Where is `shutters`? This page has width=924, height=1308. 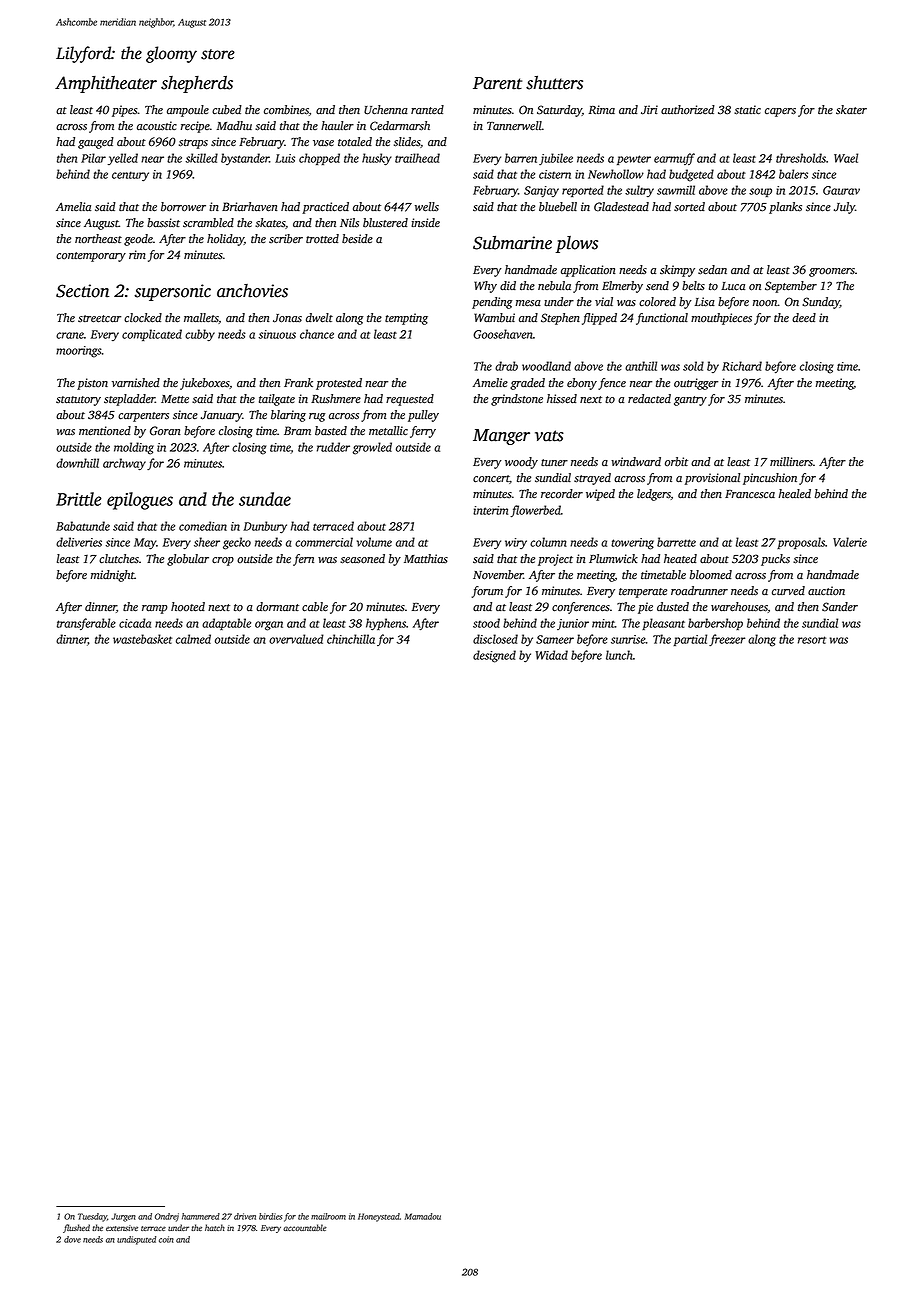
shutters is located at coordinates (554, 83).
